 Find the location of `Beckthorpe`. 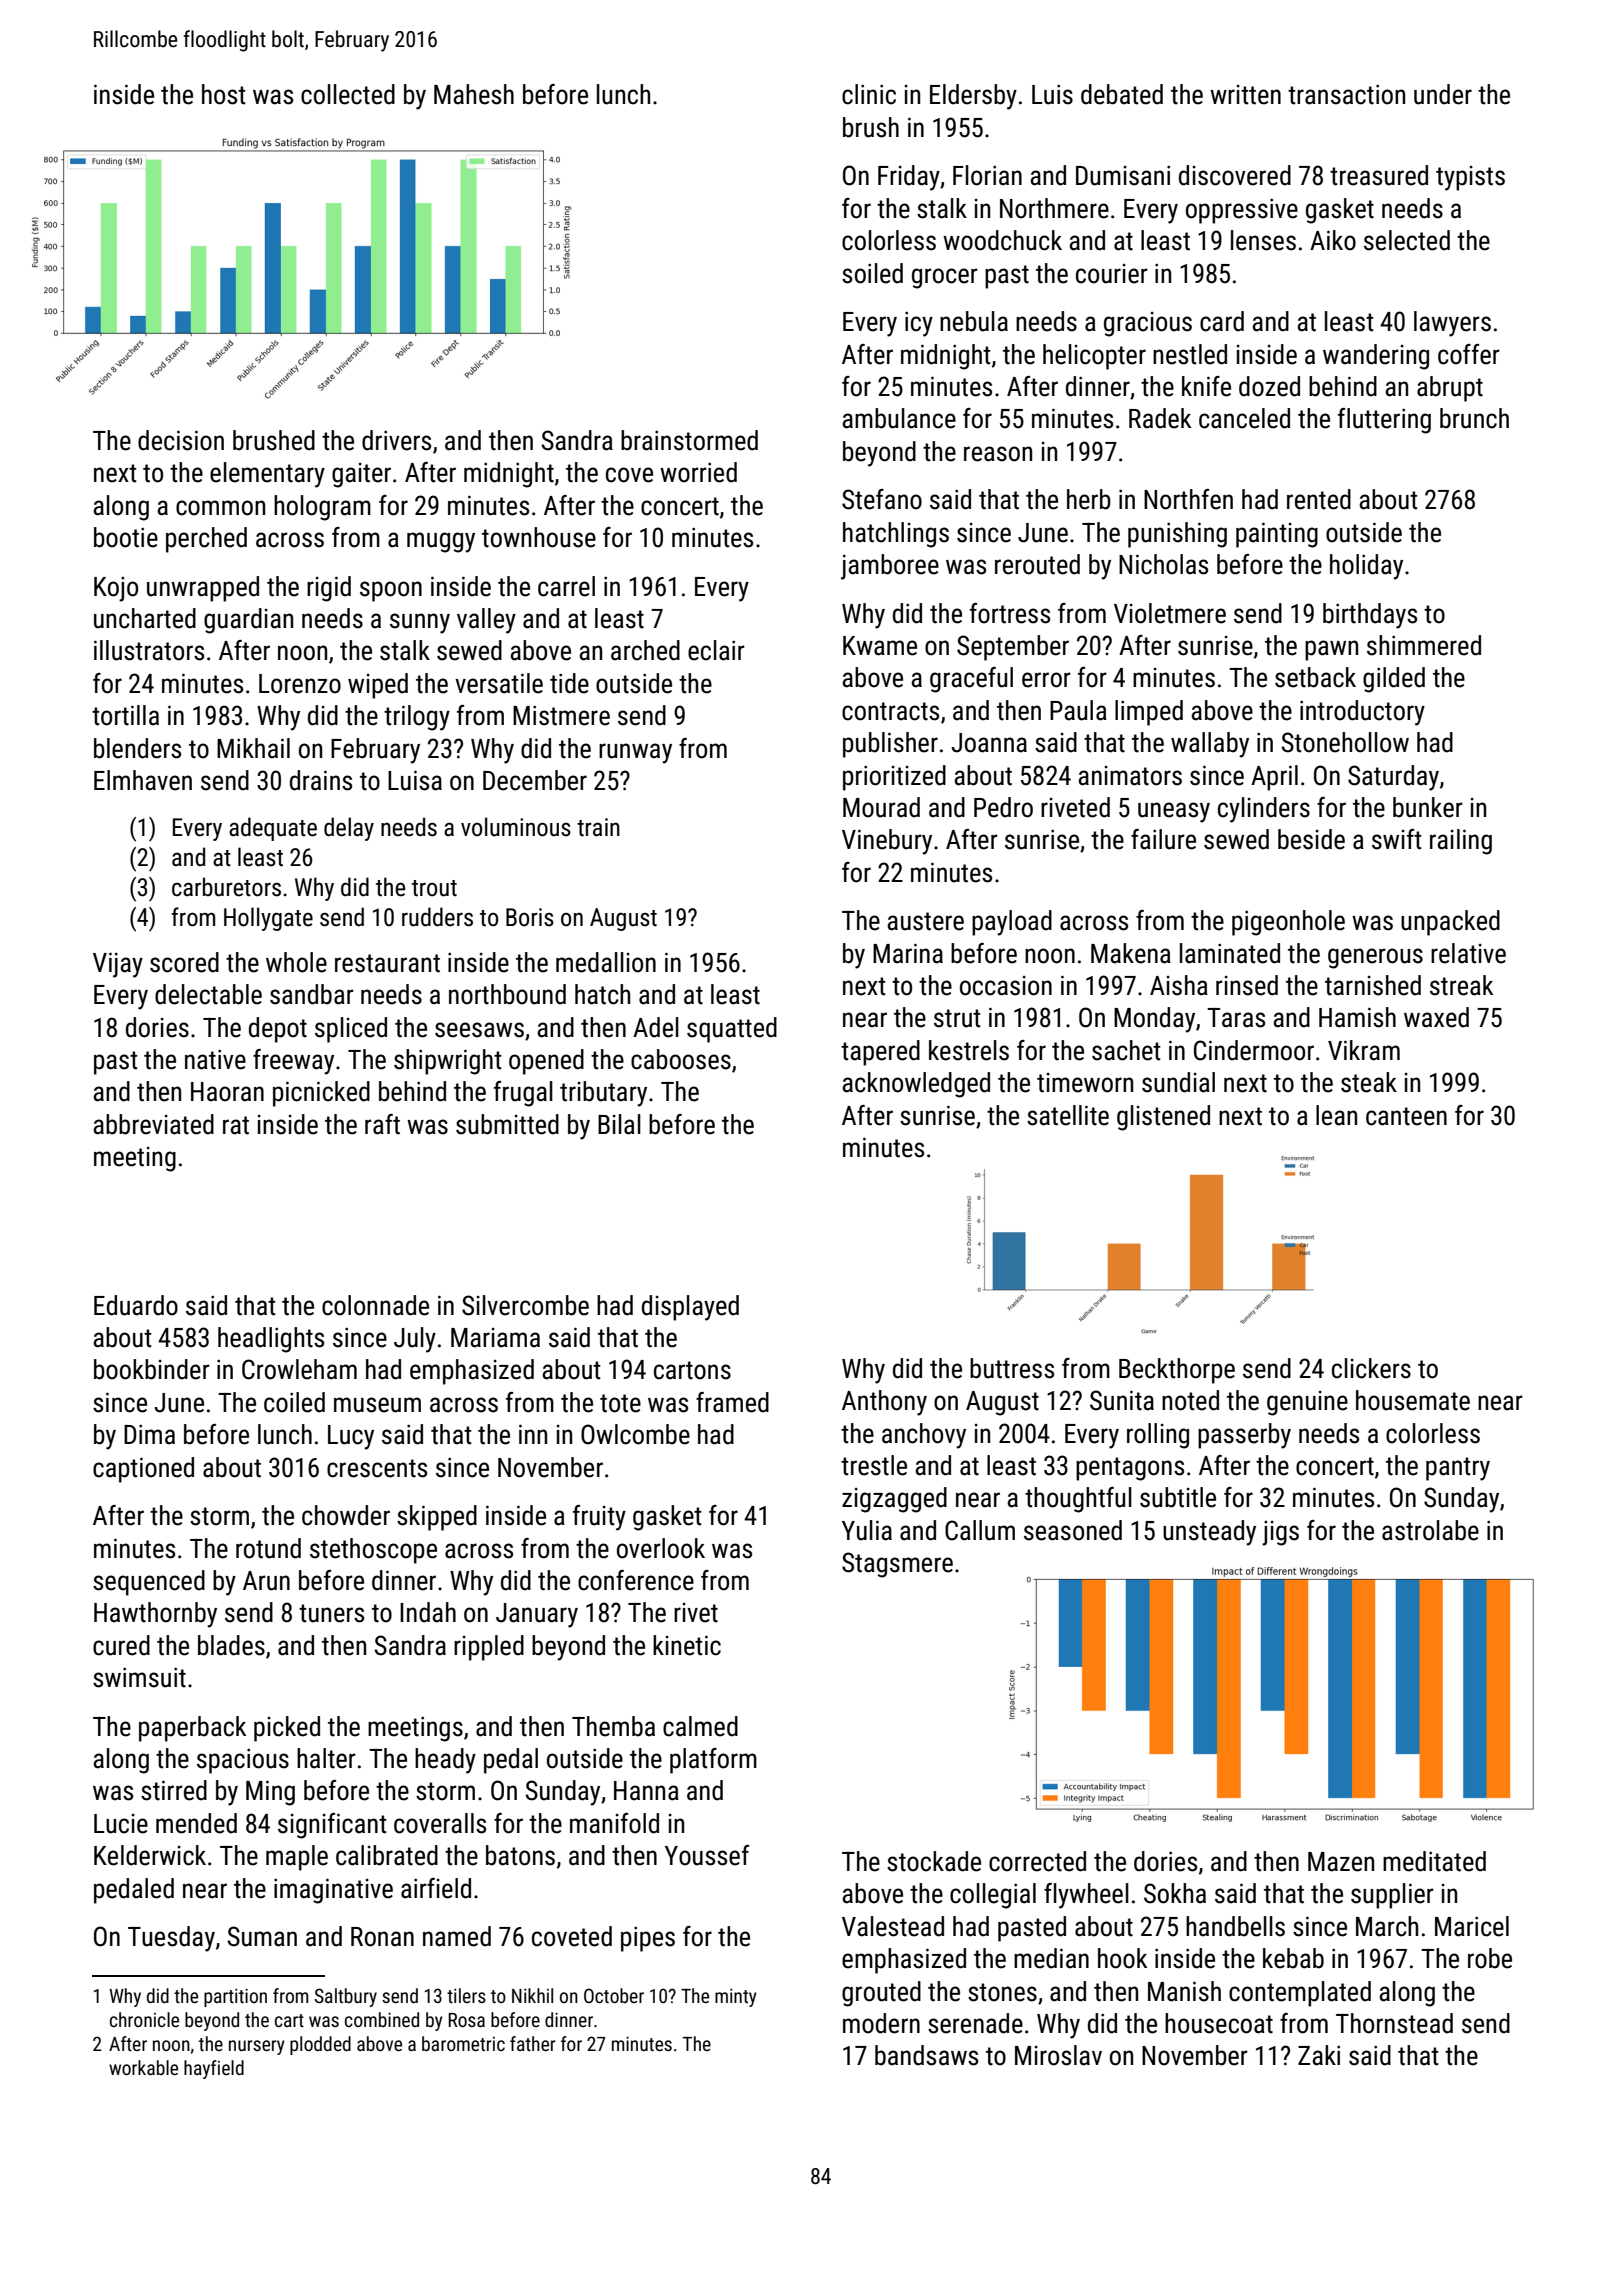

Beckthorpe is located at coordinates (1177, 1371).
